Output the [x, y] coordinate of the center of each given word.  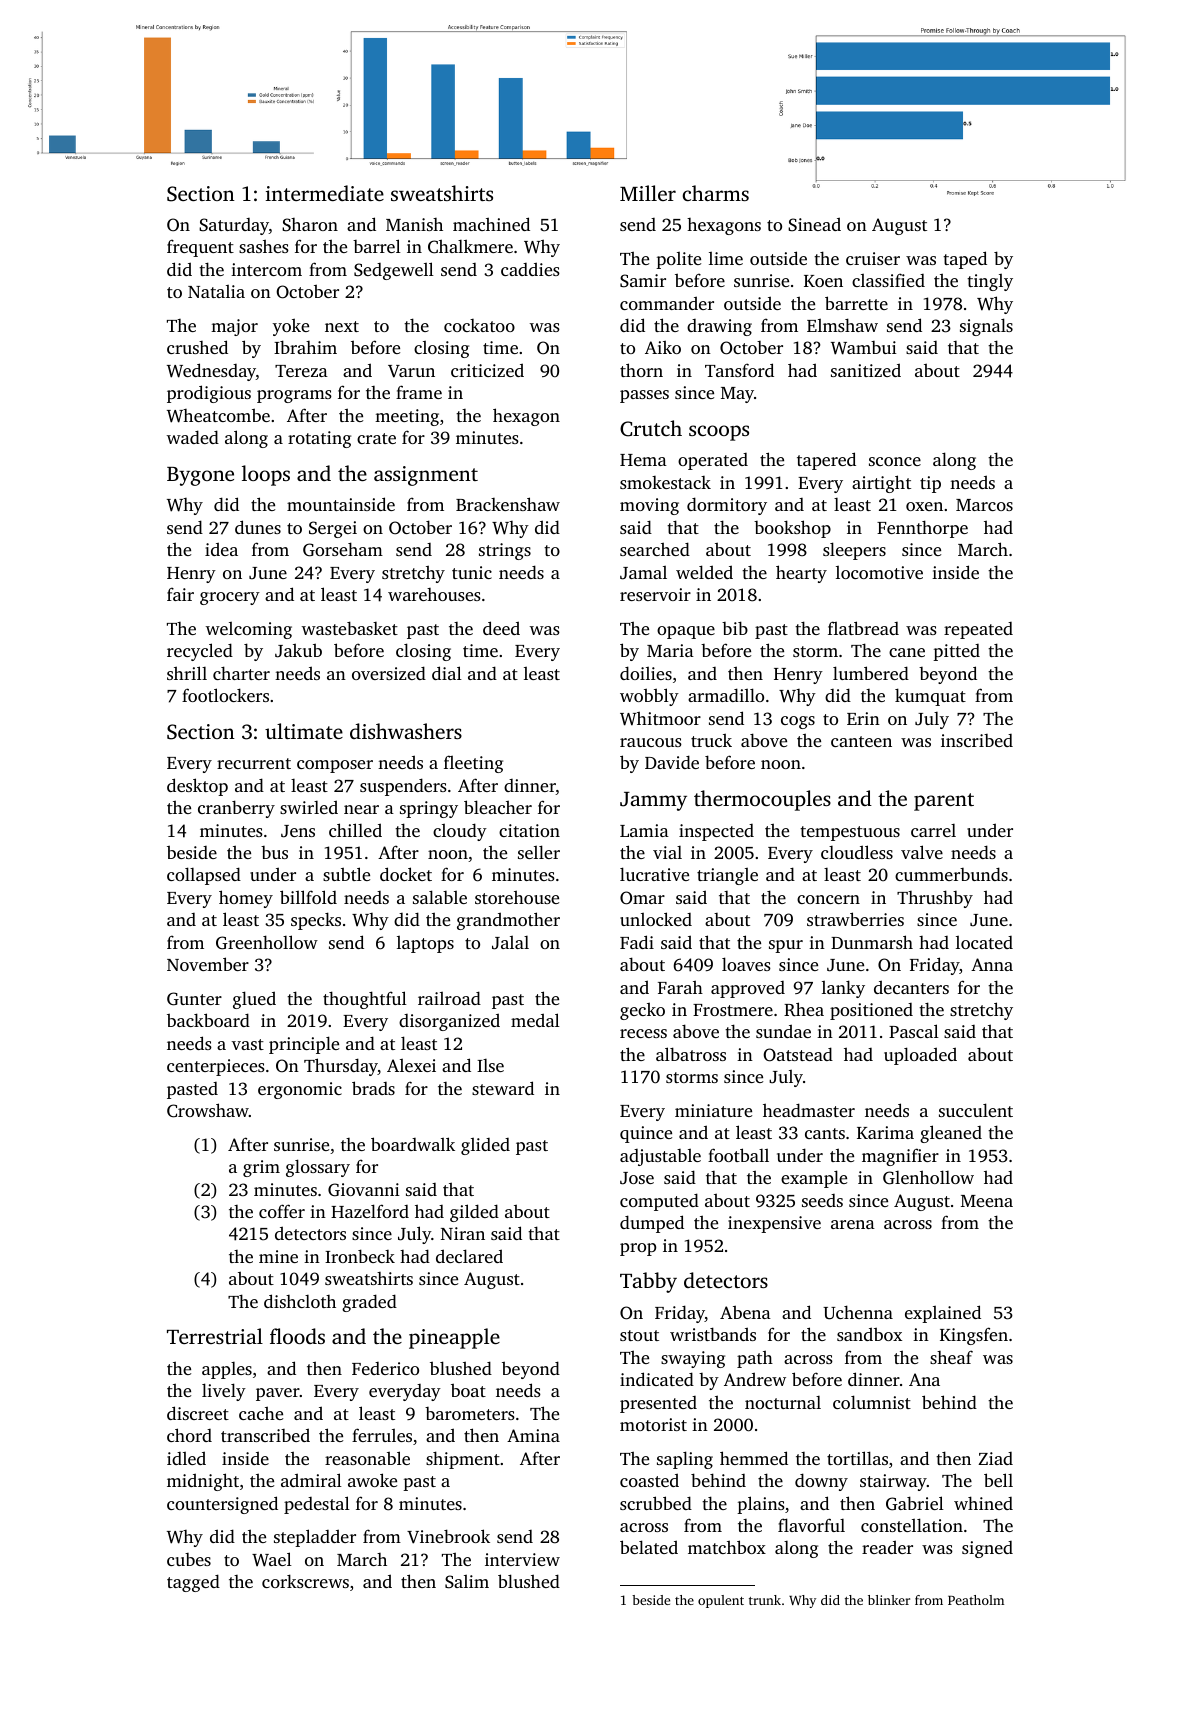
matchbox [727, 1547]
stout [639, 1335]
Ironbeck [360, 1256]
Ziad [995, 1458]
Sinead [814, 224]
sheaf [951, 1357]
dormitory [727, 506]
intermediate [325, 193]
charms [716, 193]
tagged [193, 1583]
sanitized [866, 370]
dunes [258, 527]
